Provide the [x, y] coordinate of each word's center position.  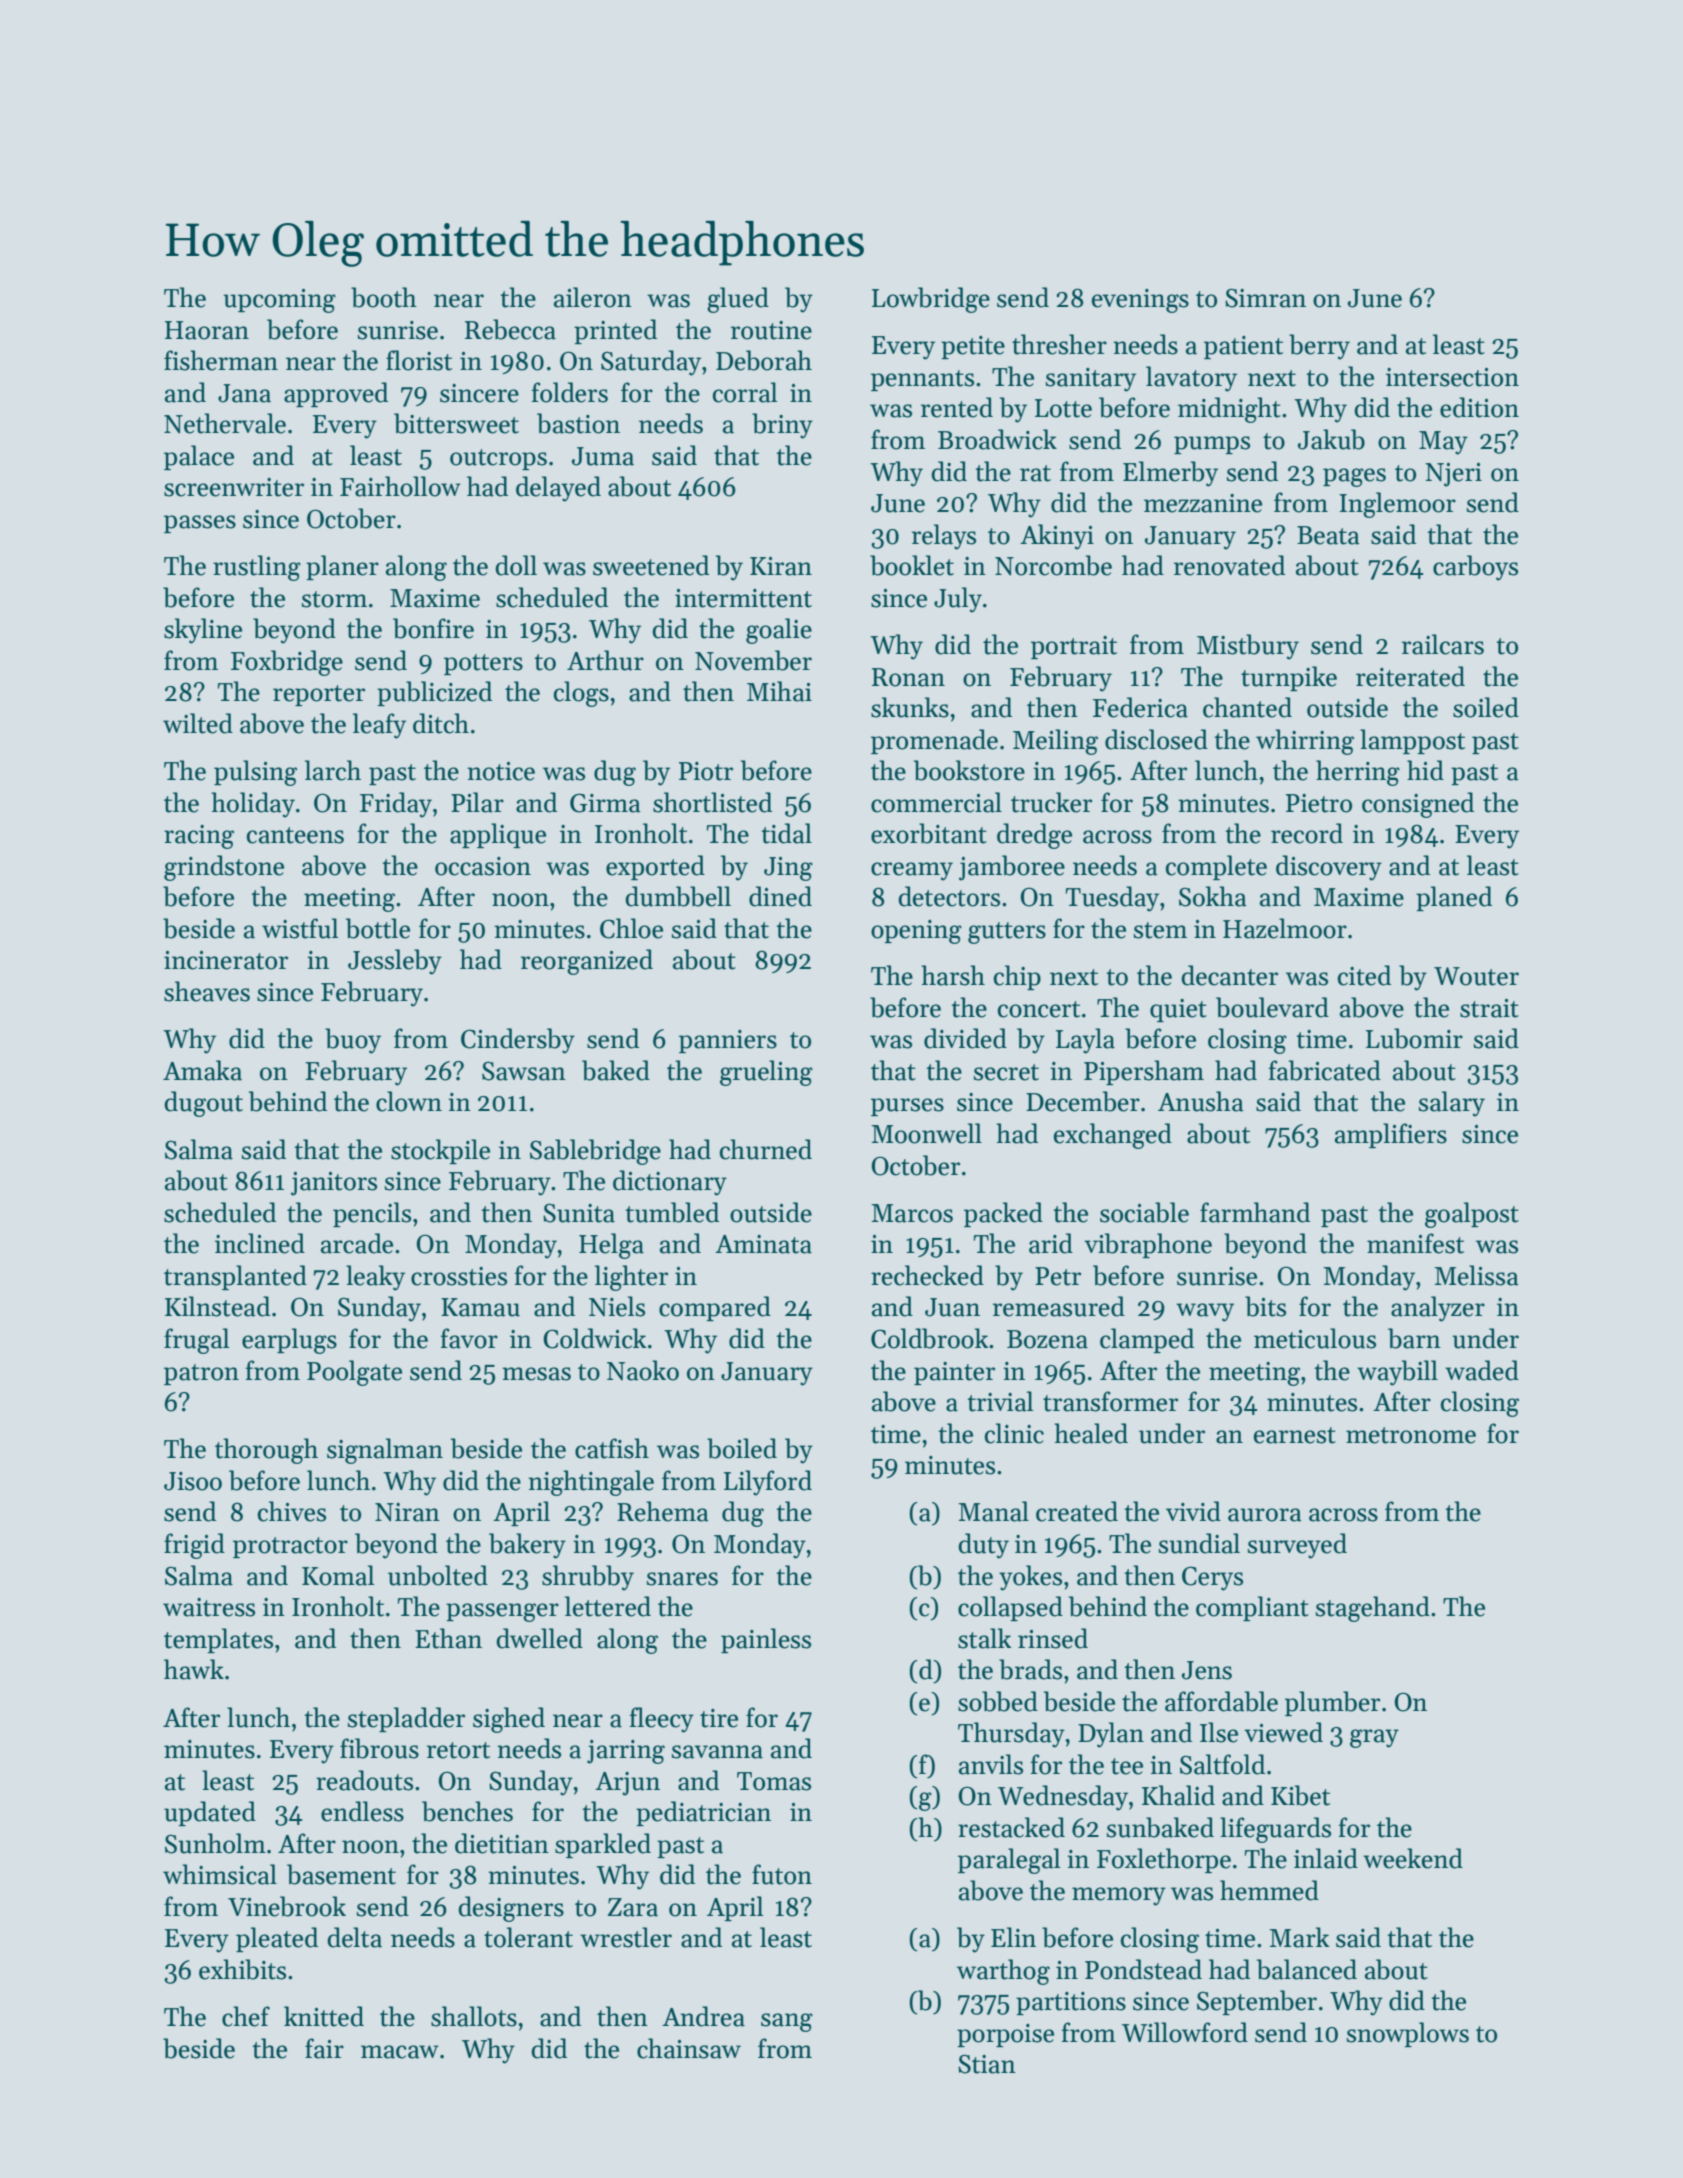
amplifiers [1391, 1135]
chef [246, 2016]
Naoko [643, 1370]
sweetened [651, 565]
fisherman [221, 360]
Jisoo [193, 1481]
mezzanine [1203, 503]
